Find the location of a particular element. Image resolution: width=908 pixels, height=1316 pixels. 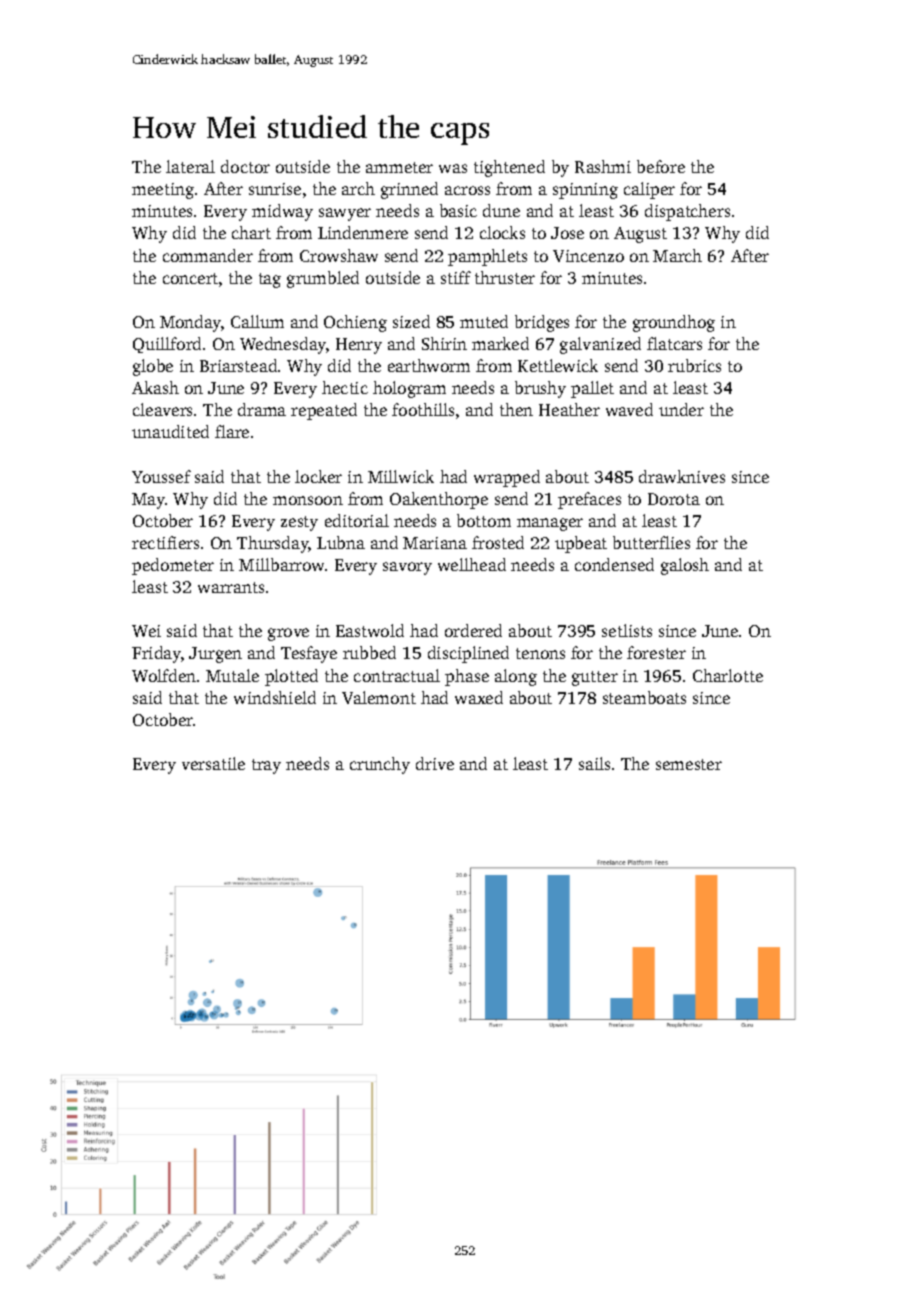

commander is located at coordinates (208, 255).
